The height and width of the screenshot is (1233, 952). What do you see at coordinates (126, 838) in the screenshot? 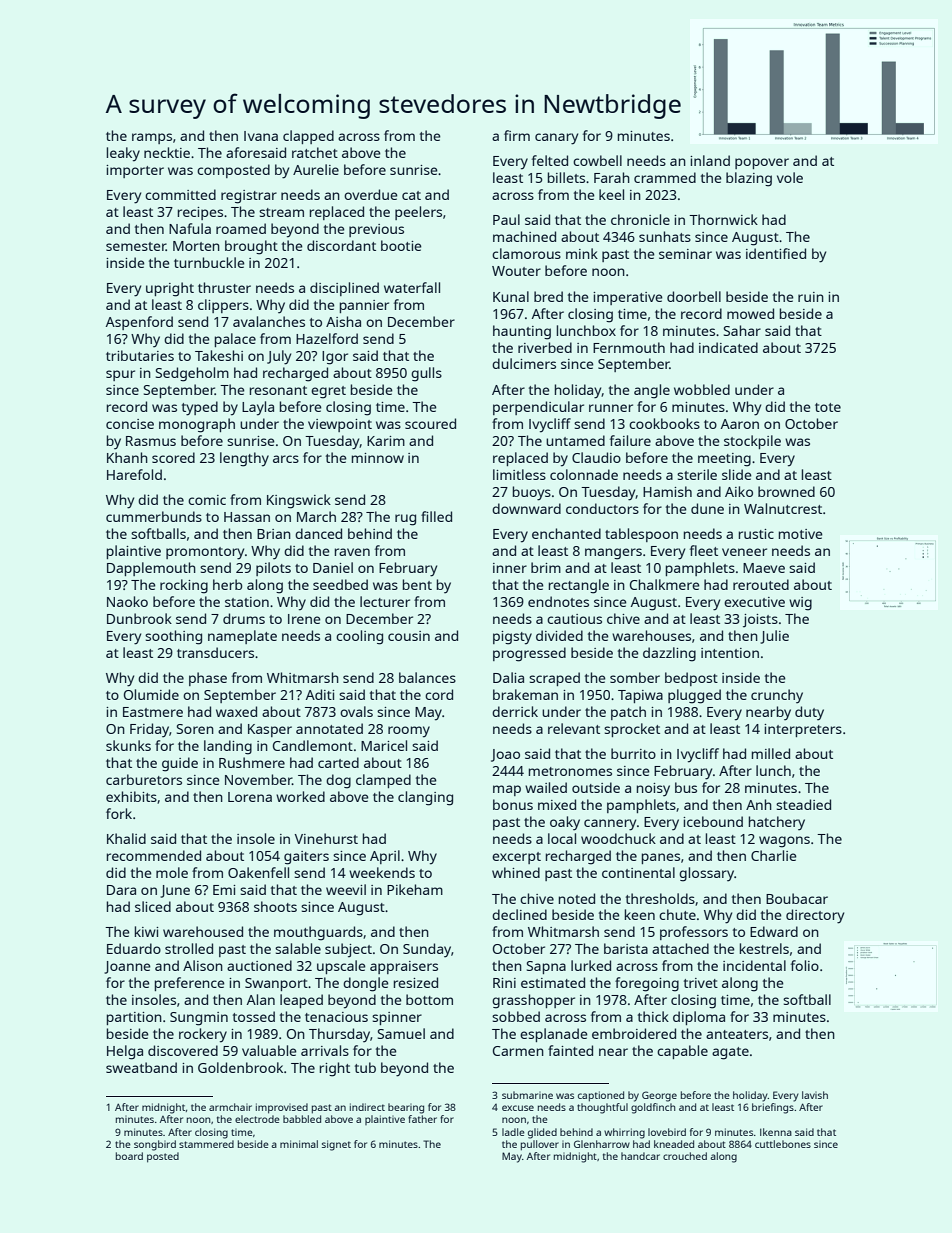
I see `Khalid` at bounding box center [126, 838].
